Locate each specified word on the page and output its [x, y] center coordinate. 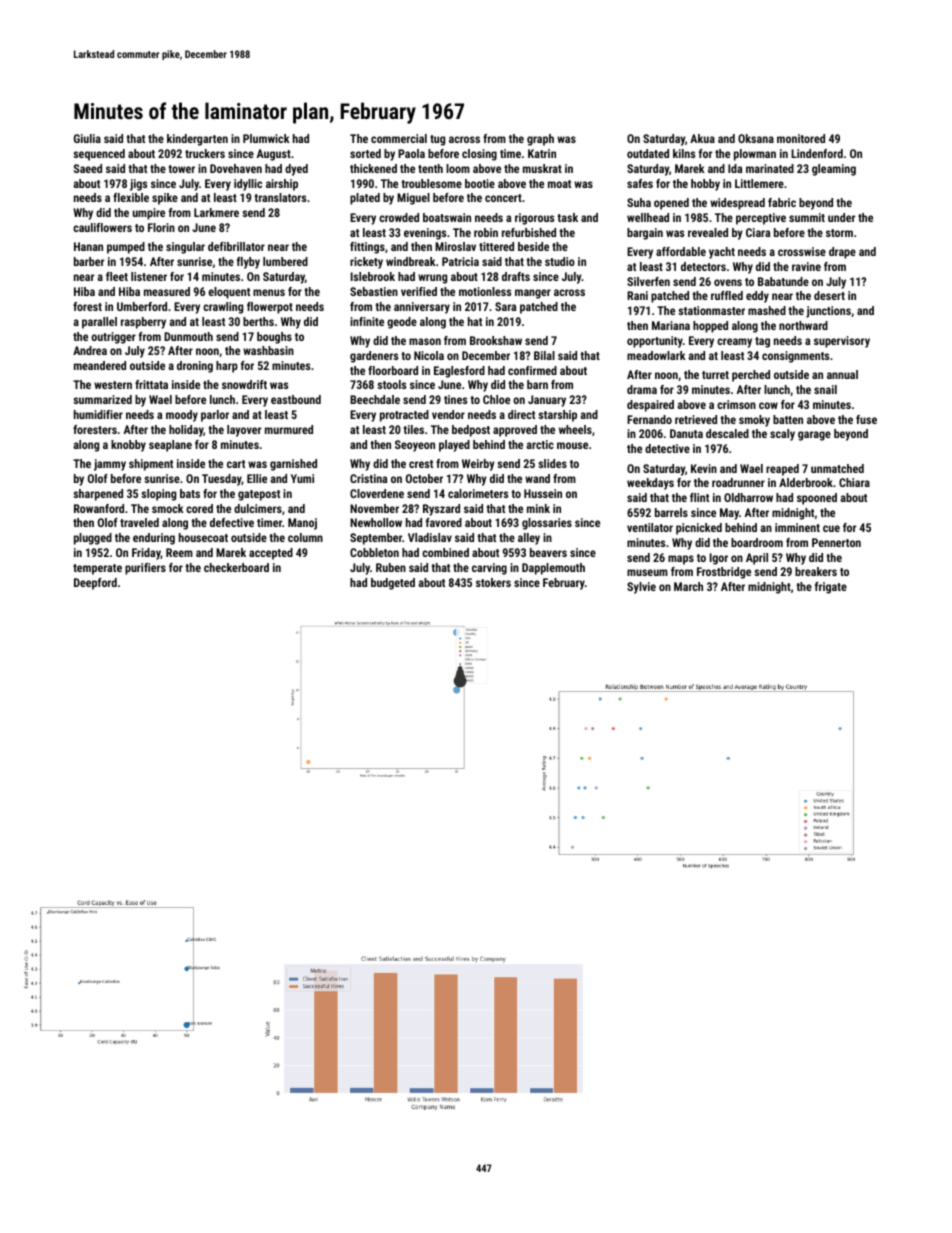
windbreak [411, 261]
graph [540, 140]
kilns [684, 153]
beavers [548, 552]
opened [671, 204]
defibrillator [236, 246]
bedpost [471, 431]
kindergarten [197, 140]
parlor [215, 416]
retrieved [696, 419]
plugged [93, 539]
